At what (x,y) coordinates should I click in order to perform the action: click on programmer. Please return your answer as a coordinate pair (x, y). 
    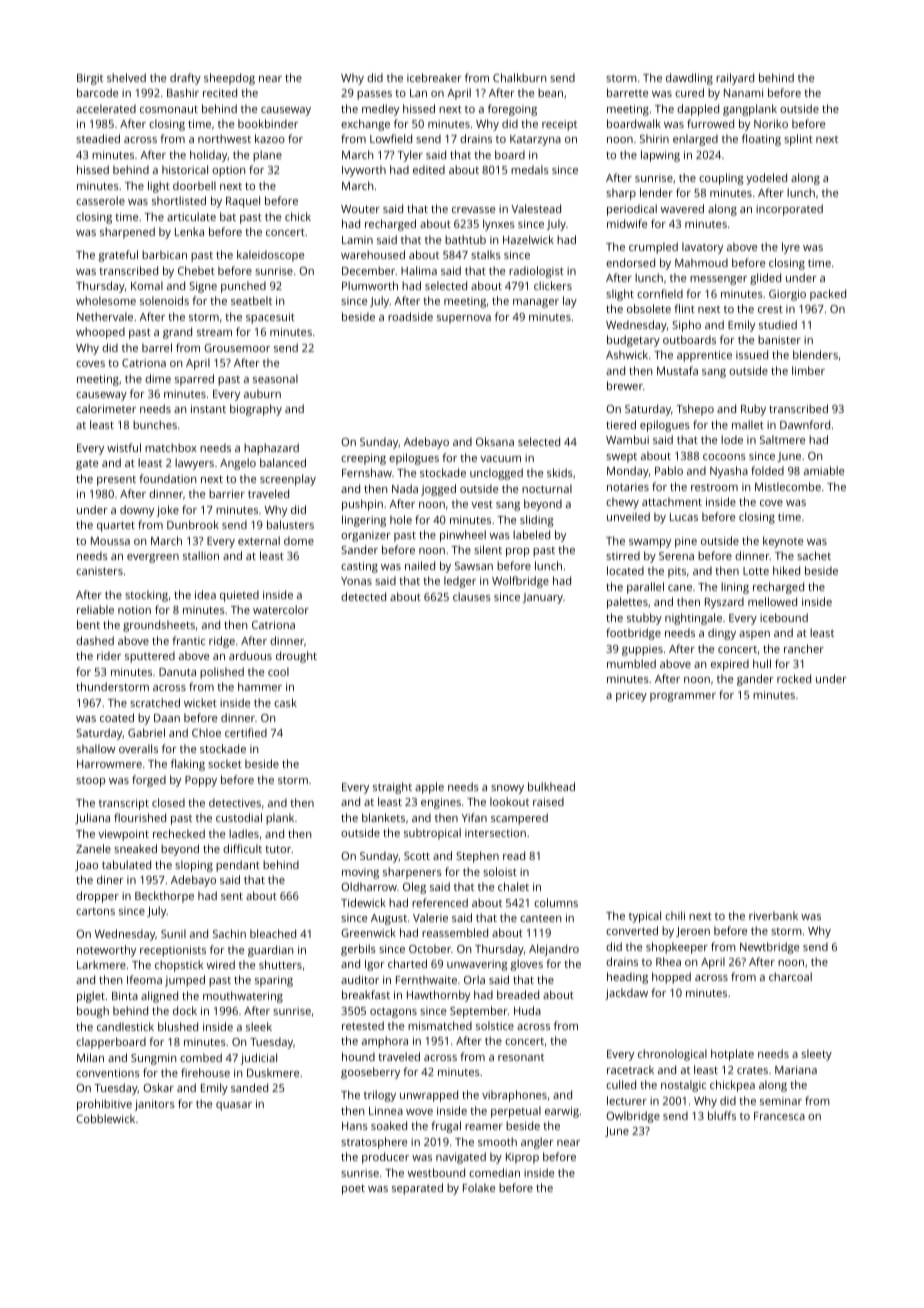
    Looking at the image, I should click on (683, 697).
